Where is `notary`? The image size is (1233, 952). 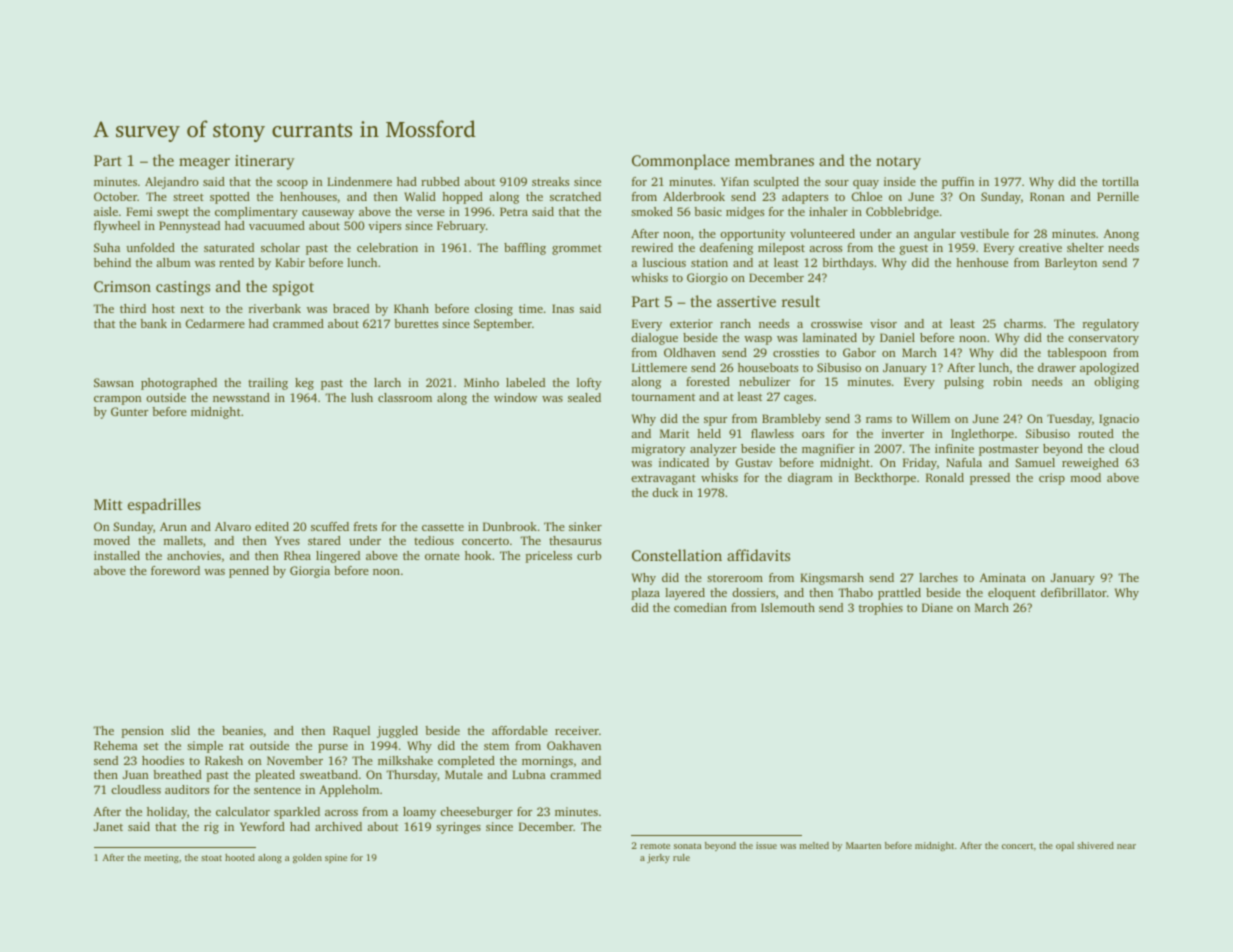
notary is located at coordinates (898, 163).
